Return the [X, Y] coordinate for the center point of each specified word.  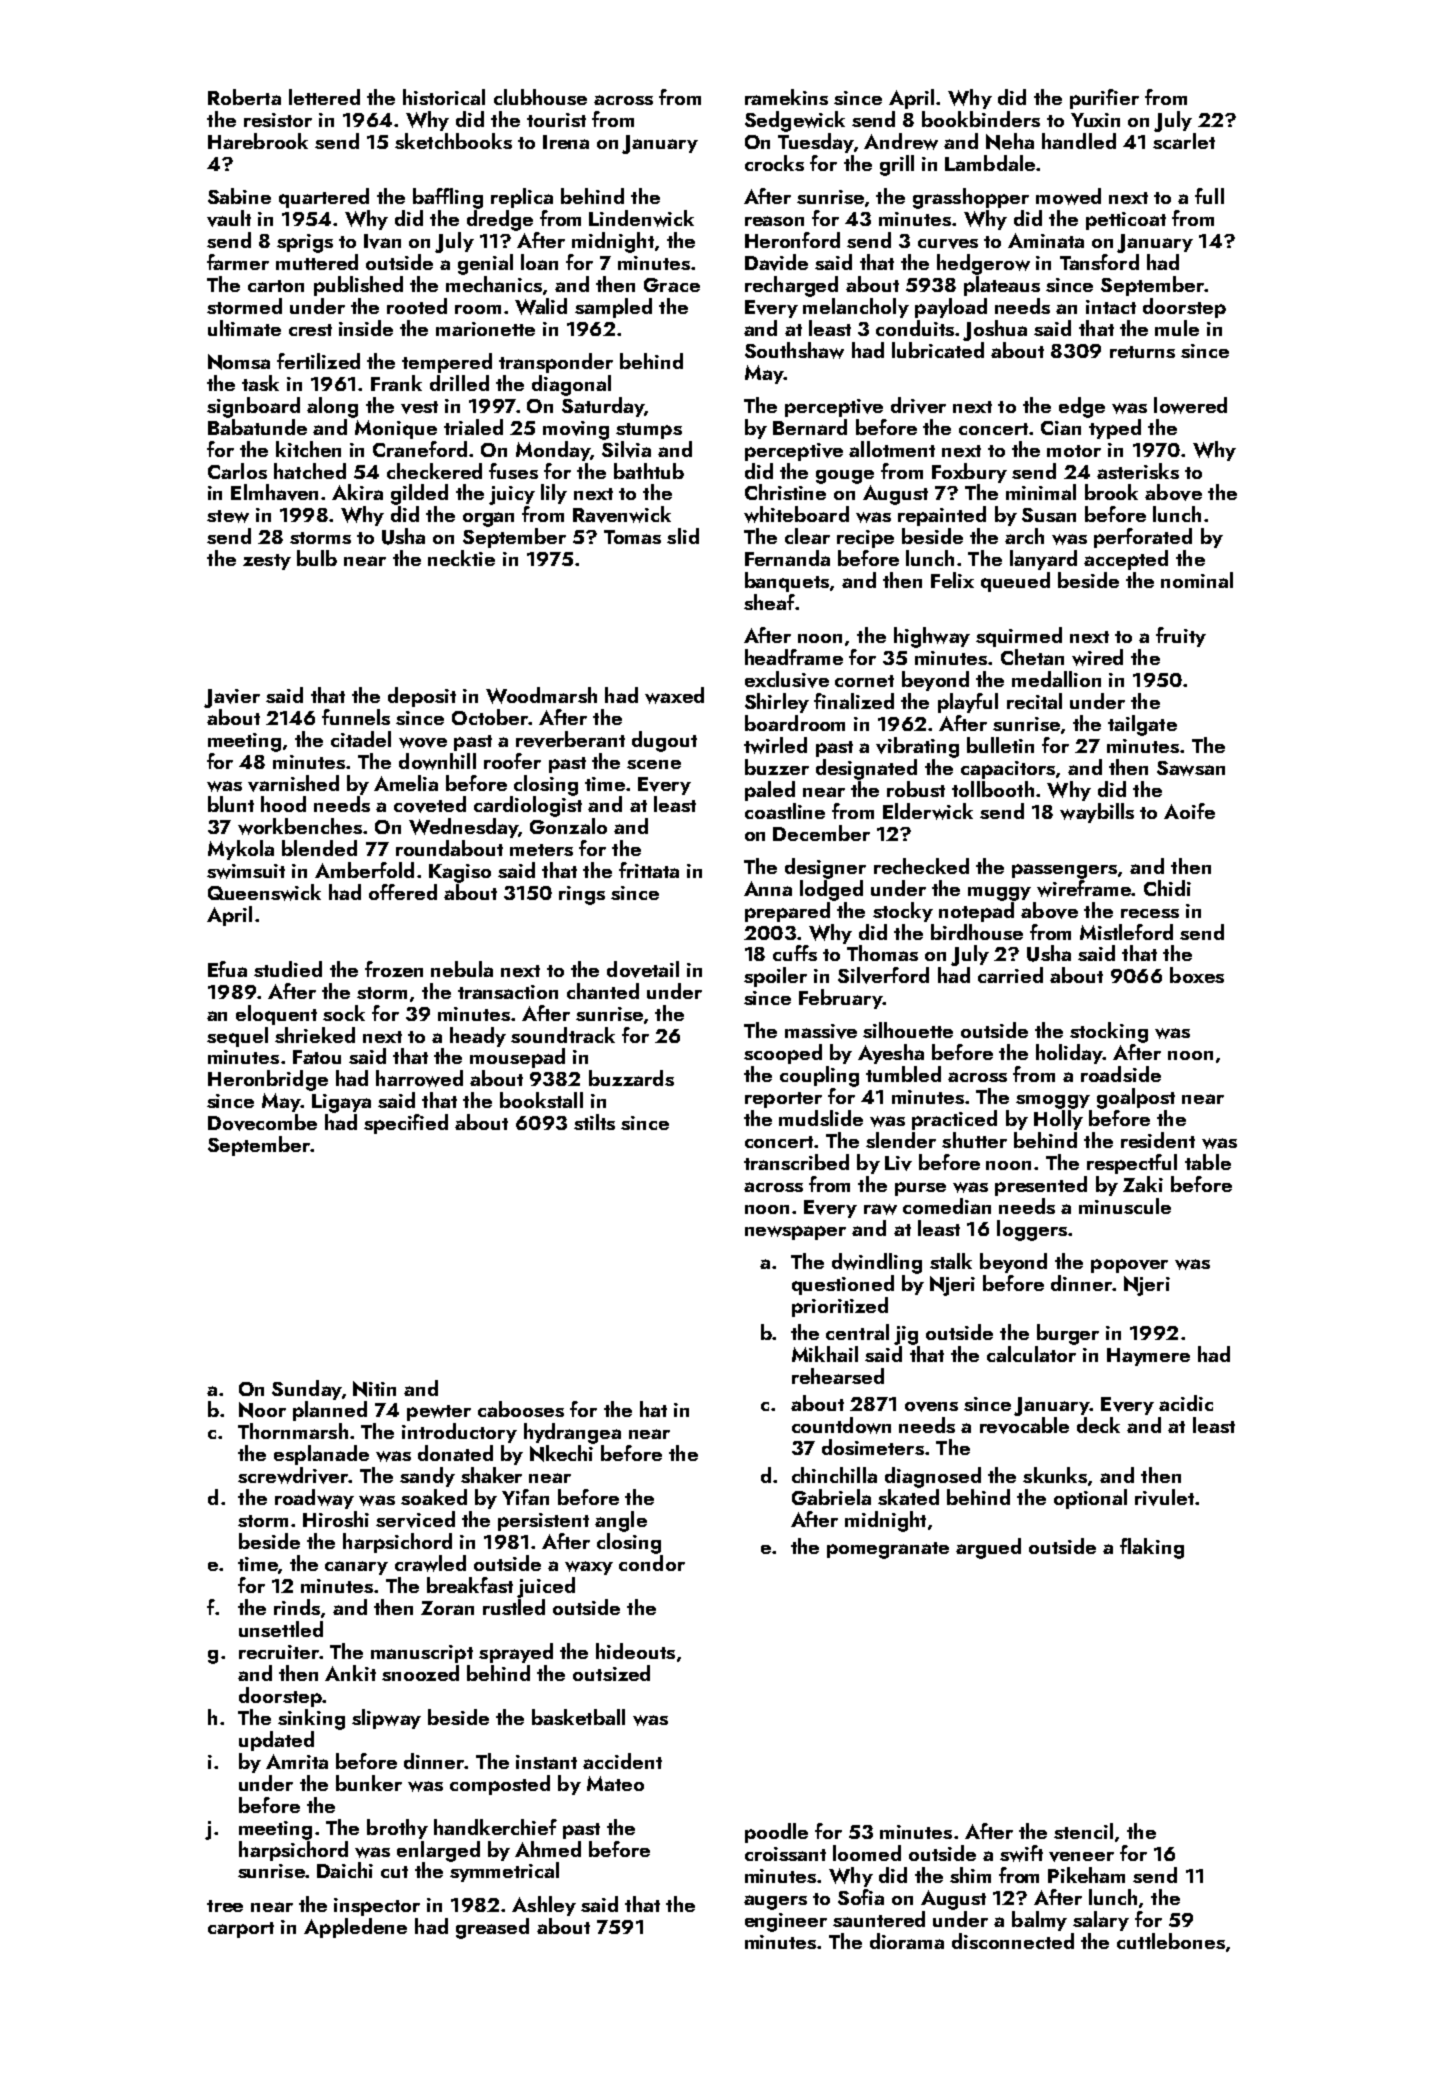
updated [276, 1741]
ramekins [786, 97]
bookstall [541, 1100]
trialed [473, 427]
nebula [462, 969]
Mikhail [825, 1354]
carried [1010, 975]
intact [1111, 307]
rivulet [1164, 1497]
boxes [1197, 975]
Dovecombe [262, 1122]
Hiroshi [336, 1519]
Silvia [626, 449]
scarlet [1184, 141]
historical [444, 97]
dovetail [643, 969]
